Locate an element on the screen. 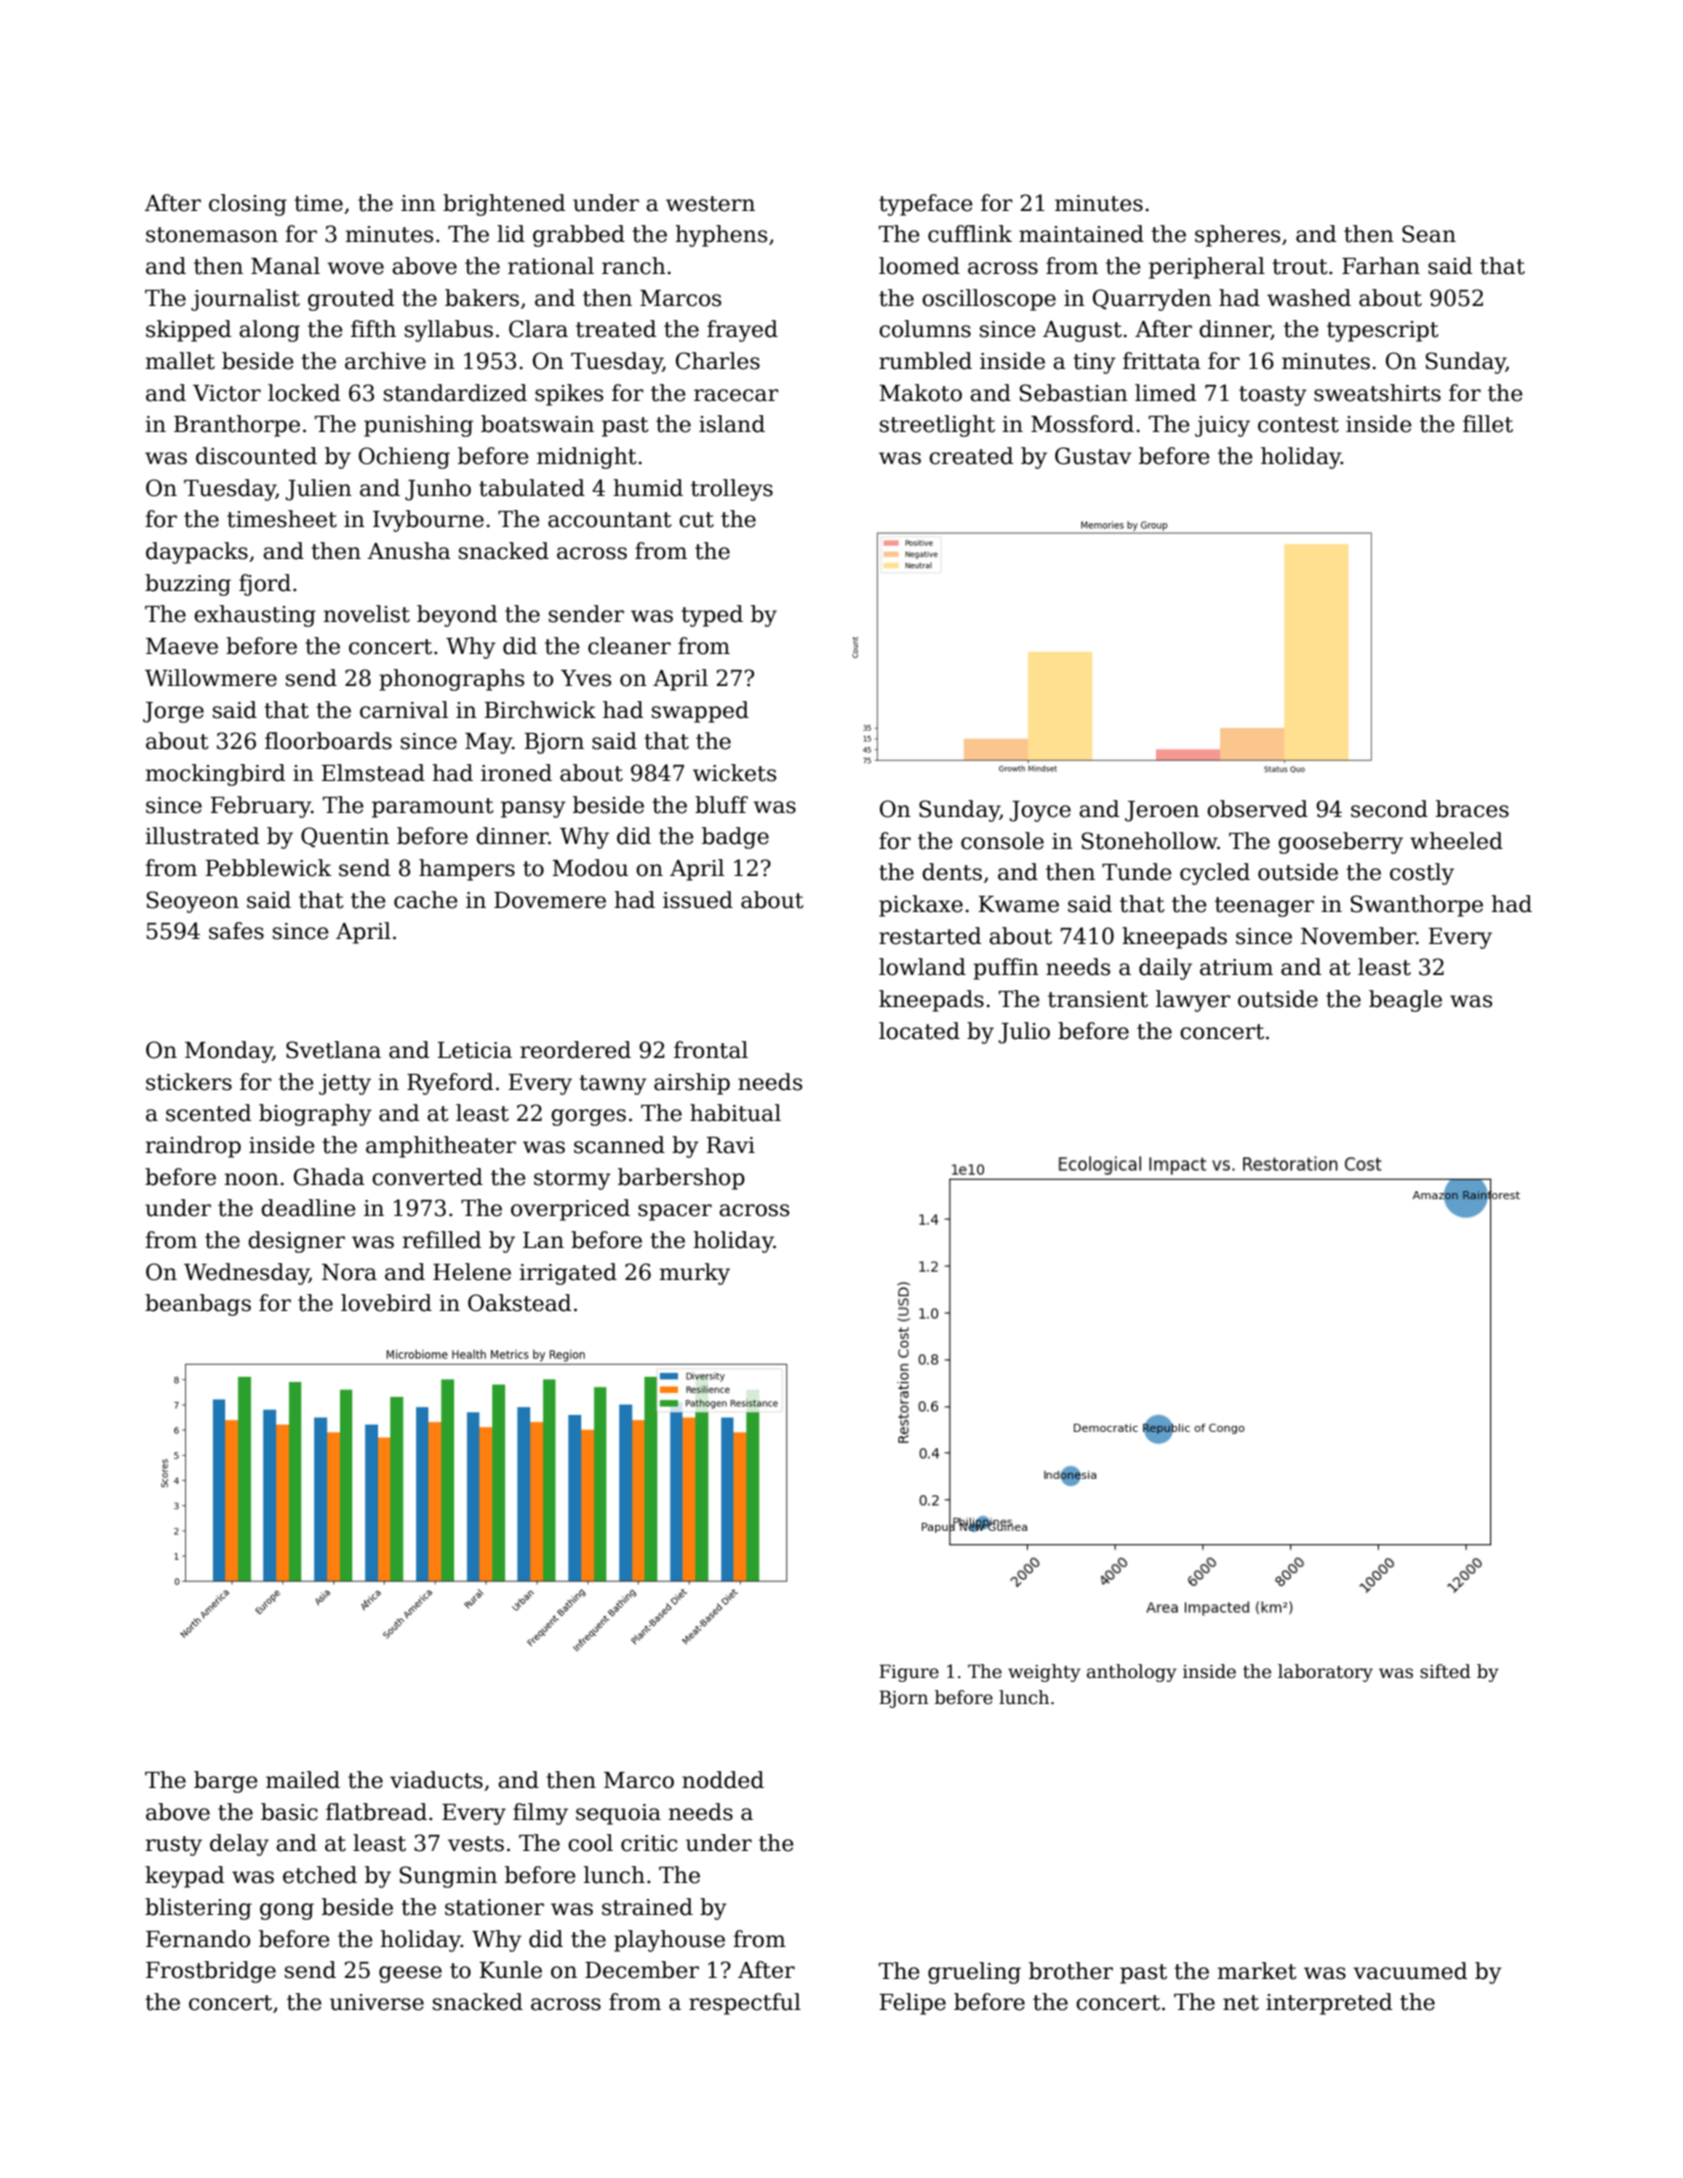 Image resolution: width=1683 pixels, height=2178 pixels. beanbags is located at coordinates (198, 1305).
